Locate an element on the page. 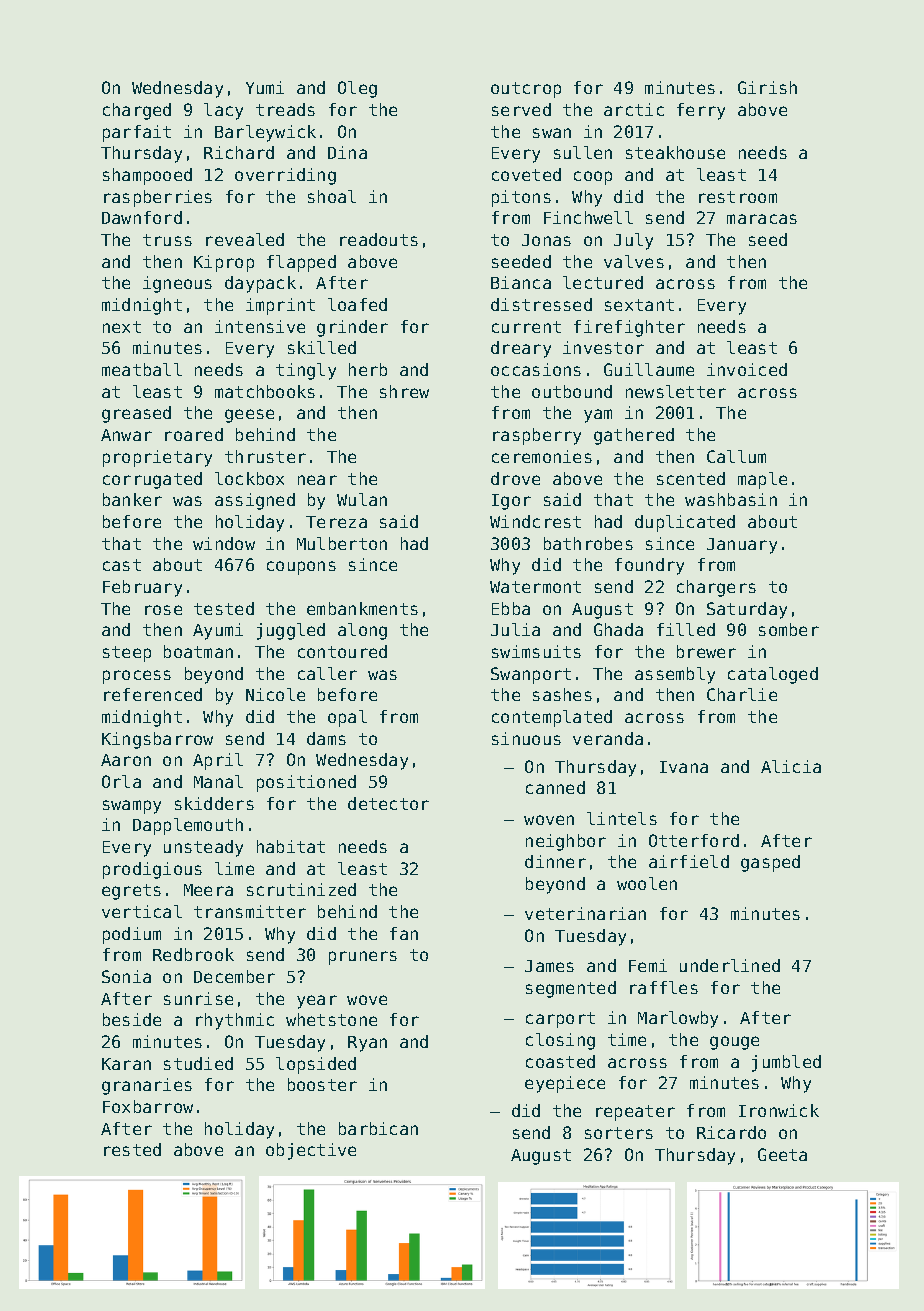 Image resolution: width=924 pixels, height=1311 pixels. Oleg is located at coordinates (357, 89).
